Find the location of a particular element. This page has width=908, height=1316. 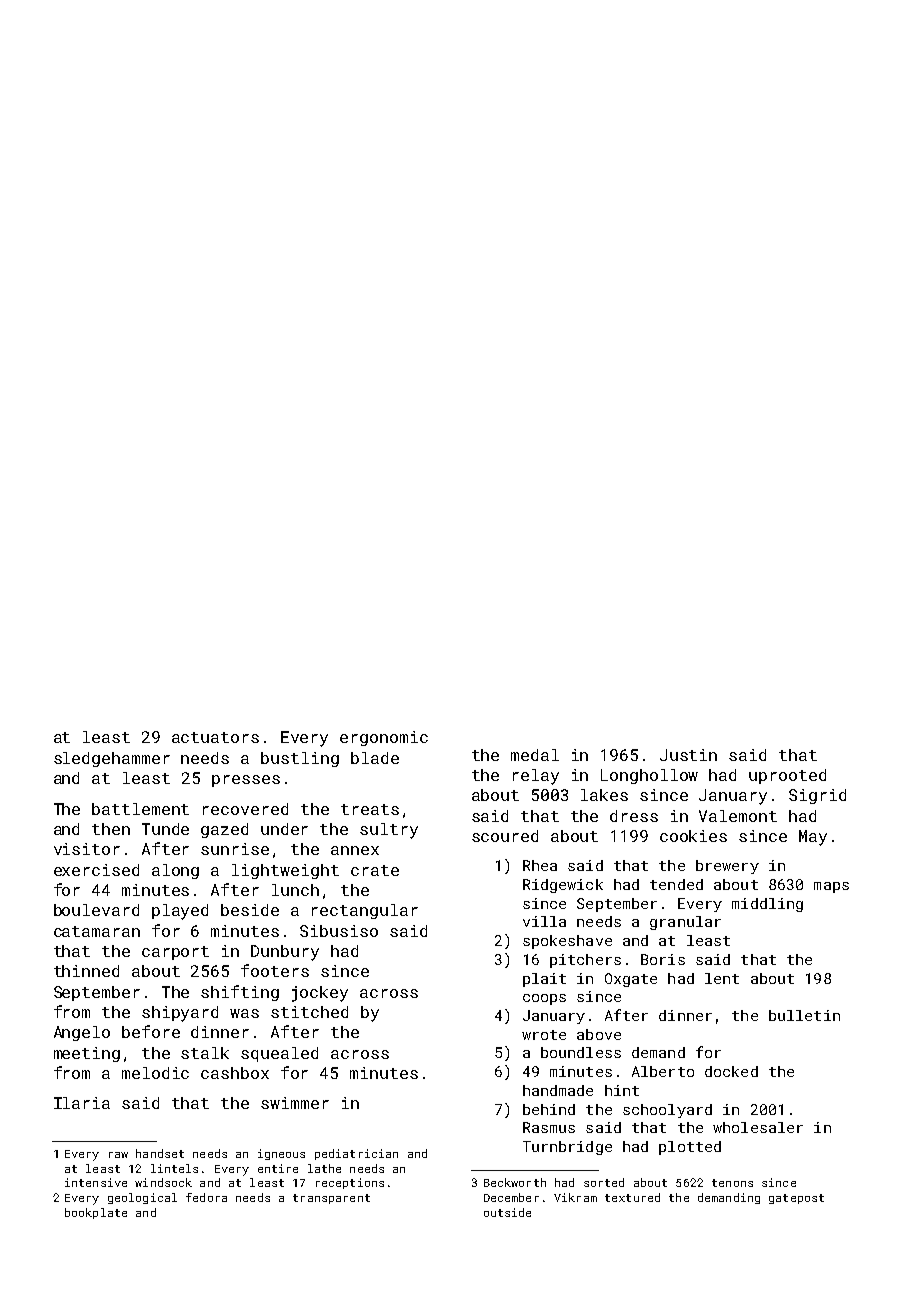

medal is located at coordinates (535, 755).
